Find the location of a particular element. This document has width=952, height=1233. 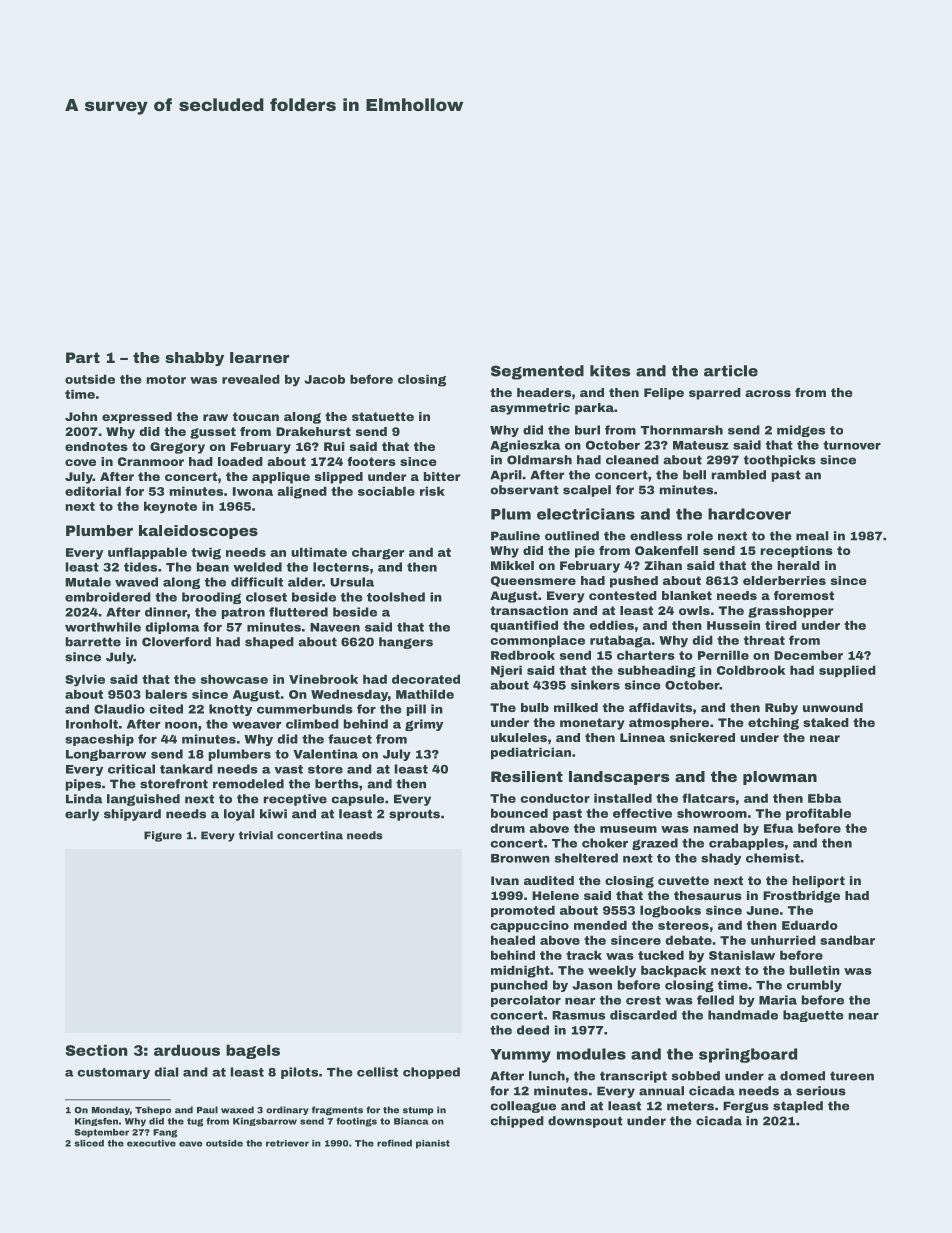

Redbrook is located at coordinates (523, 655).
